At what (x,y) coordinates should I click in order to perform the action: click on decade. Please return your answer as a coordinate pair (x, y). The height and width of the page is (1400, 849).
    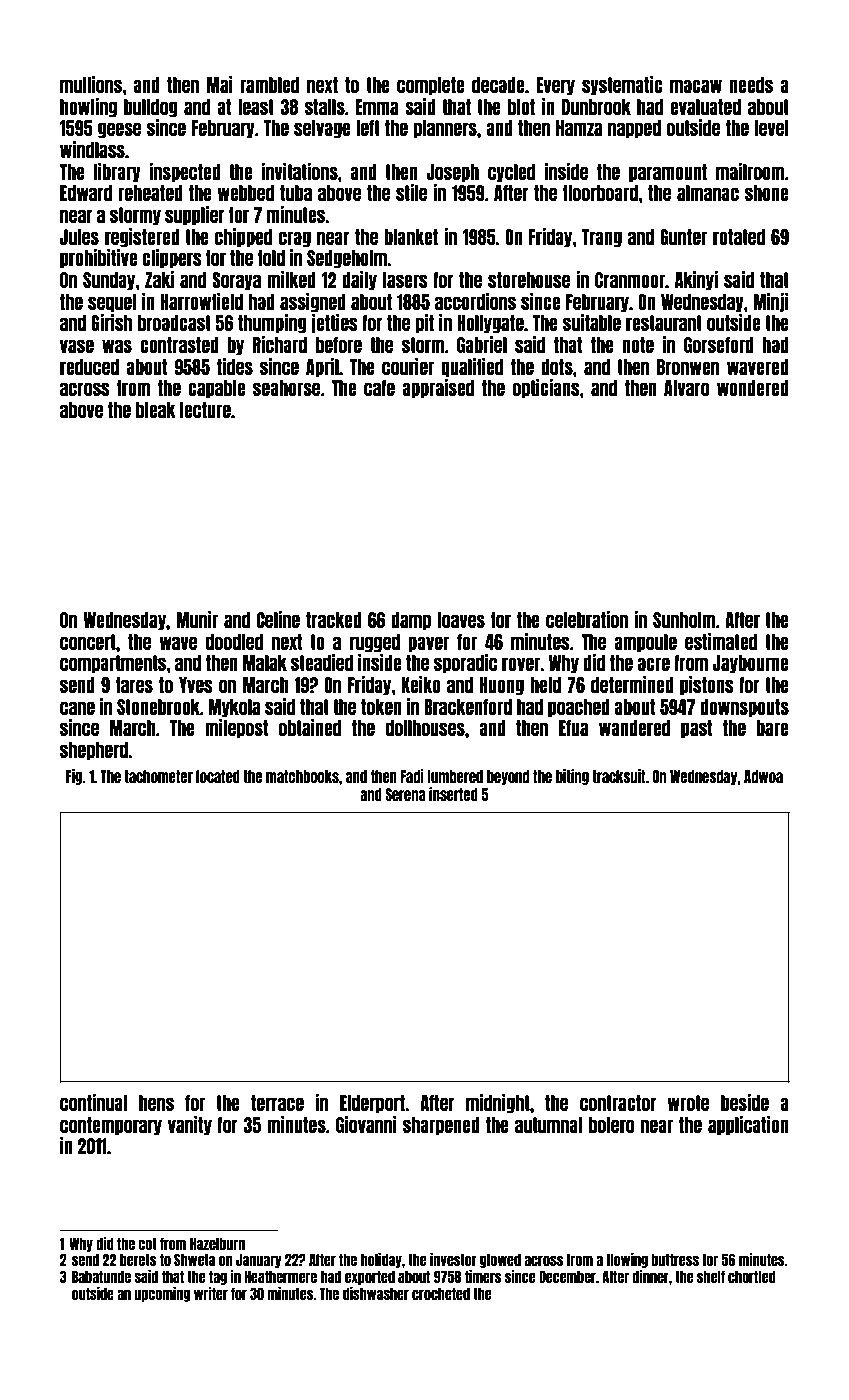
    Looking at the image, I should click on (498, 85).
